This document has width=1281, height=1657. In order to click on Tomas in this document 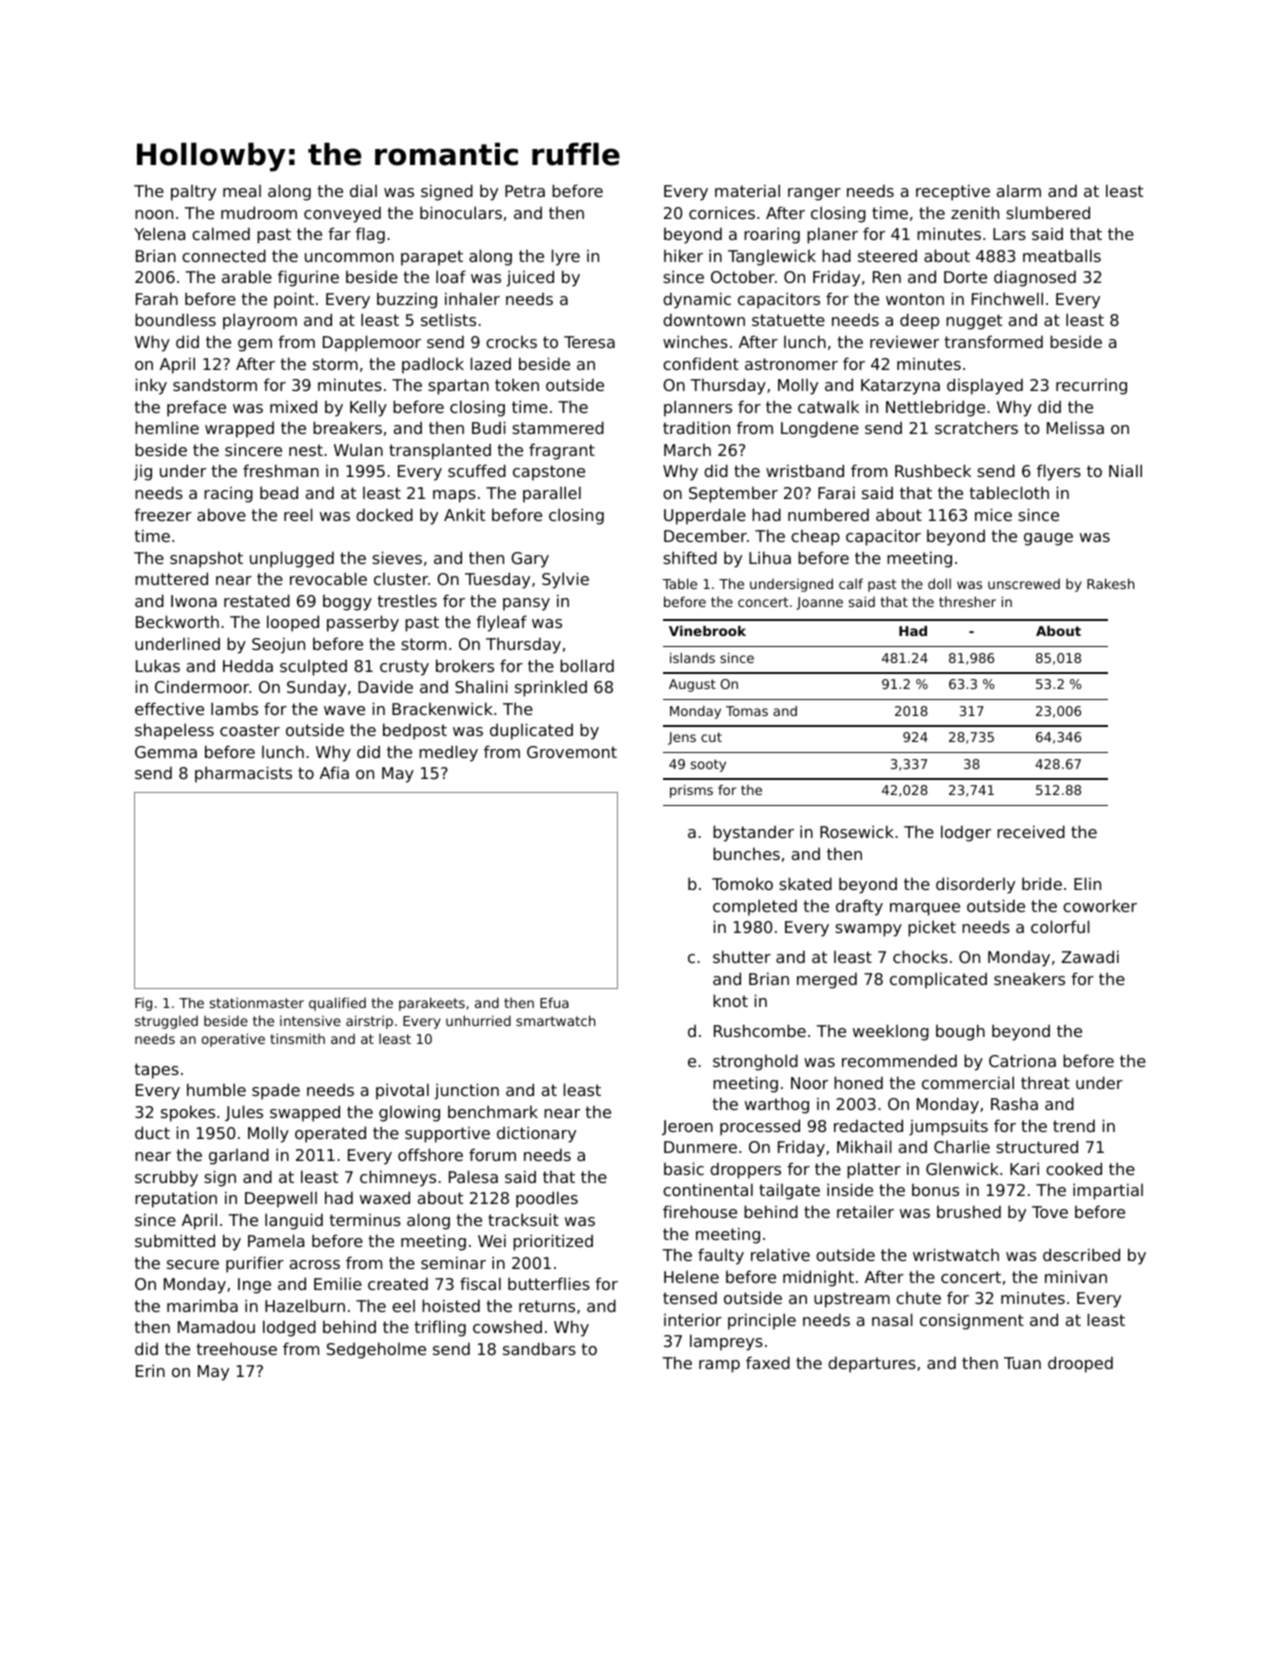, I will do `click(747, 711)`.
